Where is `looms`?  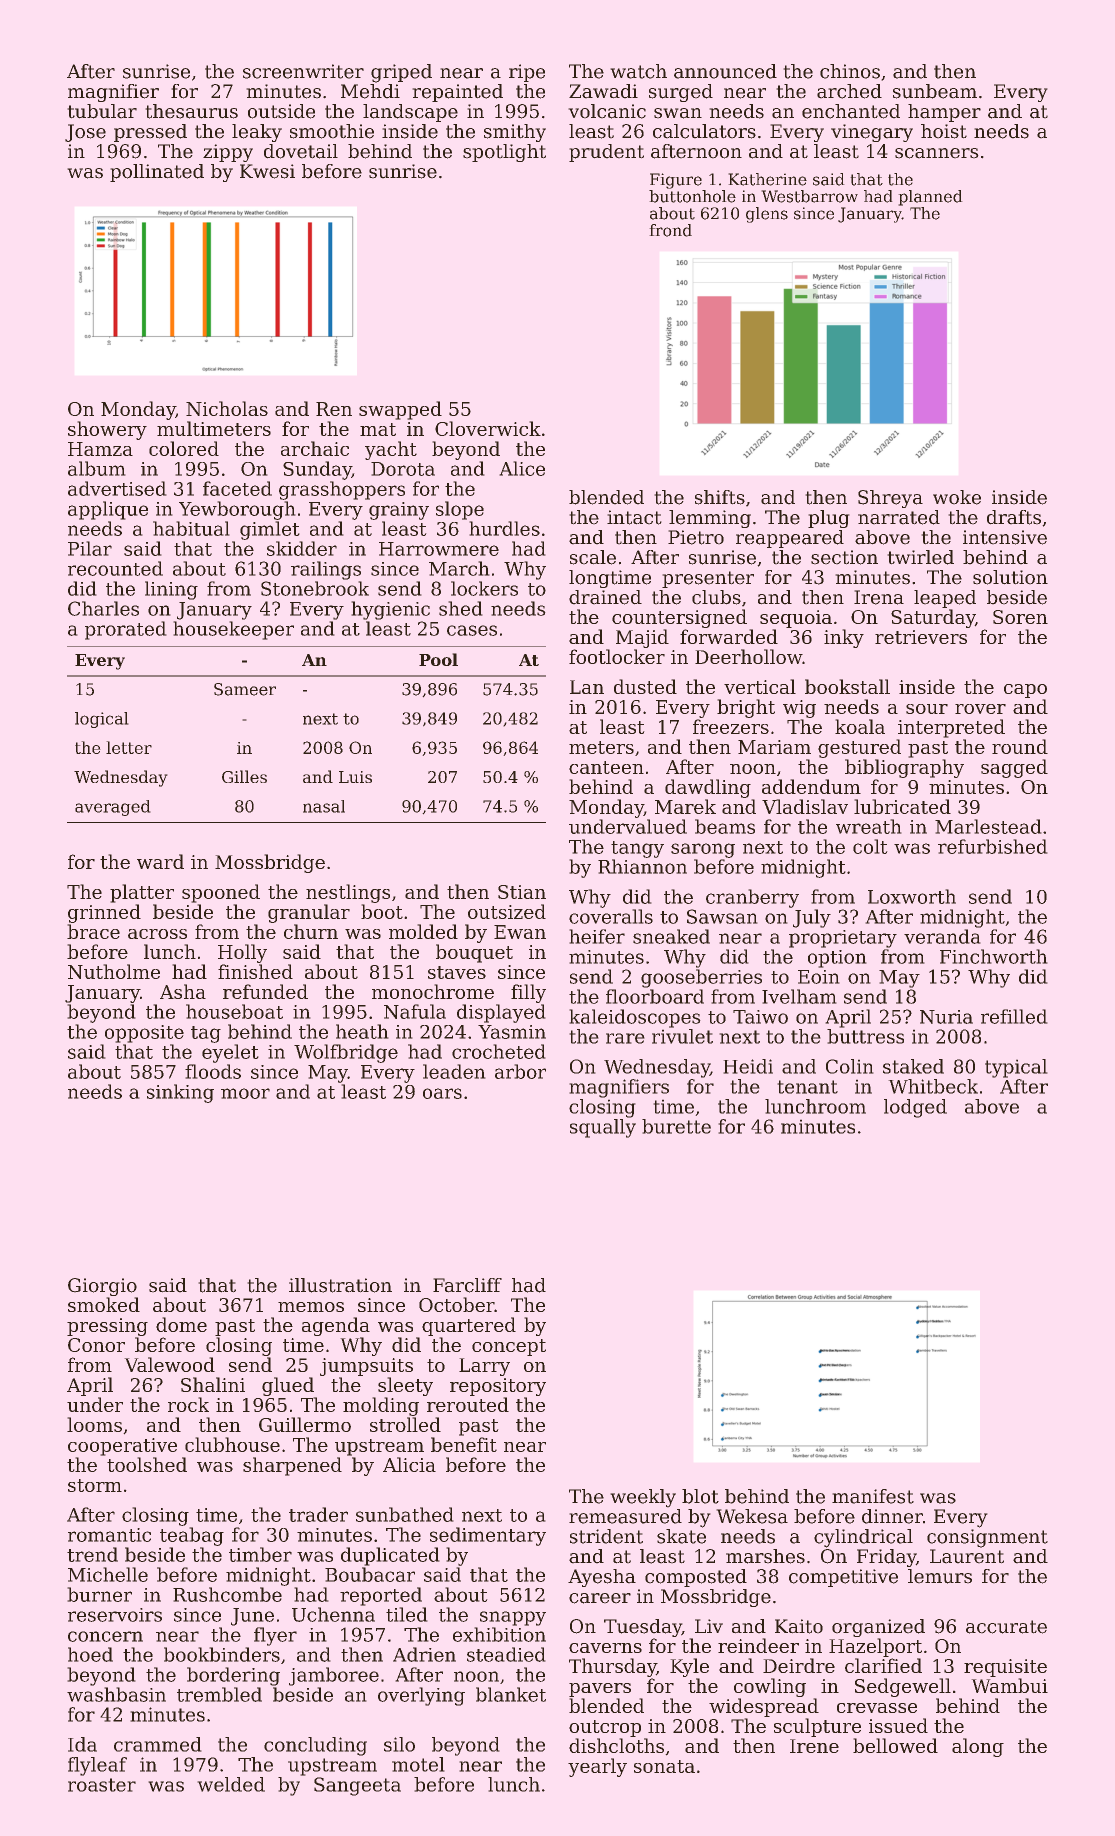 looms is located at coordinates (94, 1424).
